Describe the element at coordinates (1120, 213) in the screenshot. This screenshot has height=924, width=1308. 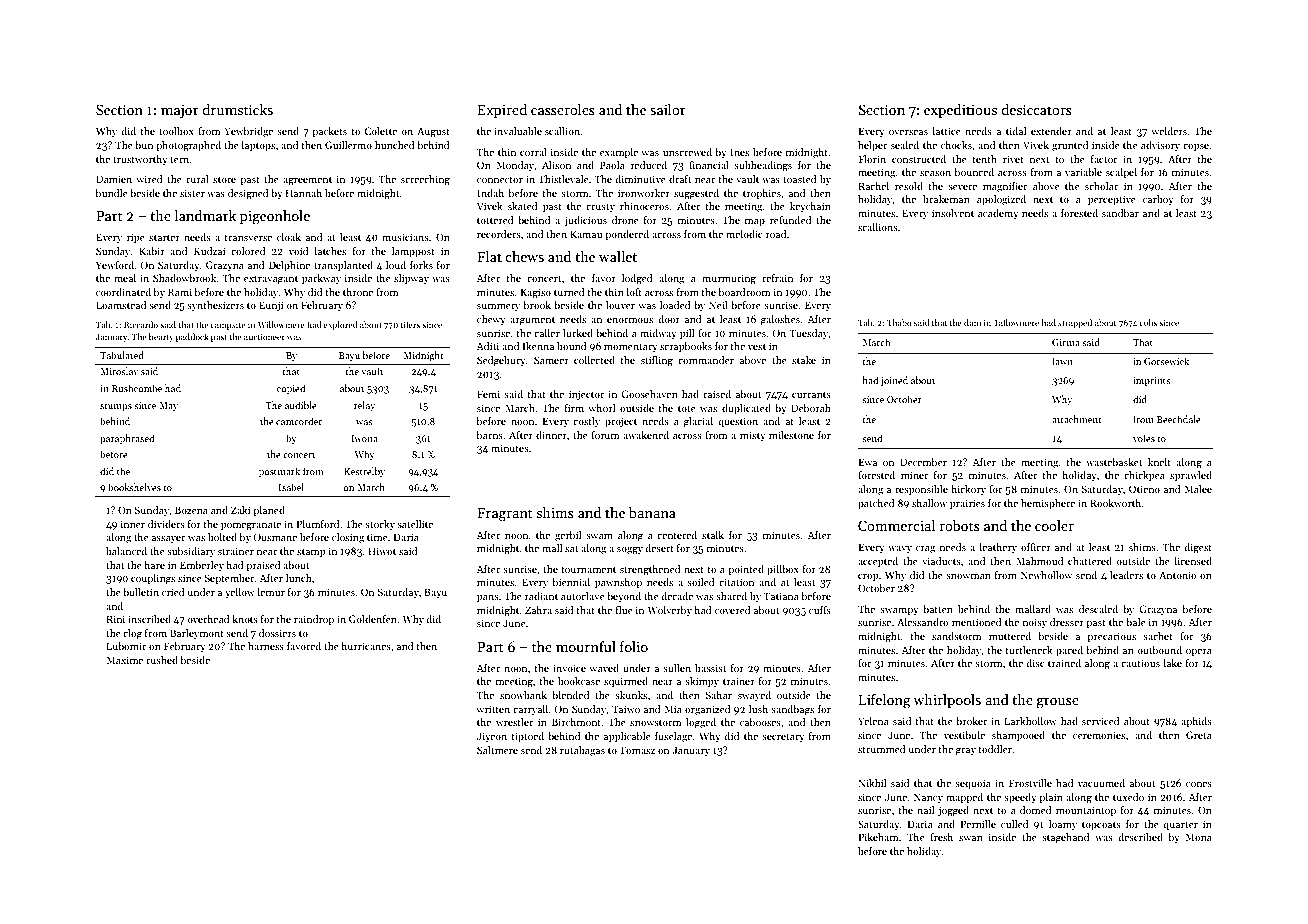
I see `sandbar` at that location.
